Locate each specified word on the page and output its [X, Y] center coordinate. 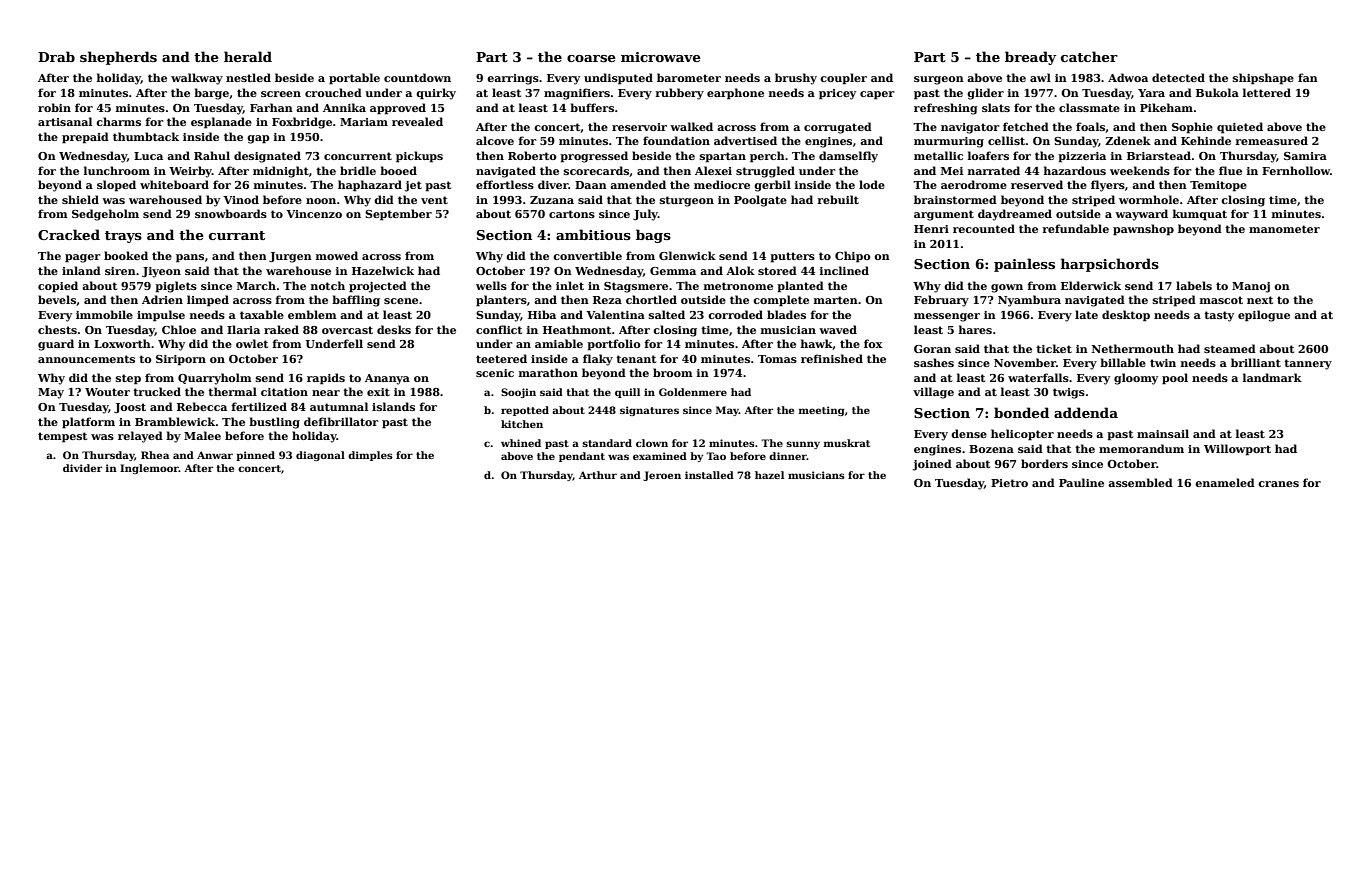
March [256, 285]
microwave [661, 57]
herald [248, 56]
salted [667, 314]
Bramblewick [175, 421]
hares [975, 329]
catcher [1089, 56]
